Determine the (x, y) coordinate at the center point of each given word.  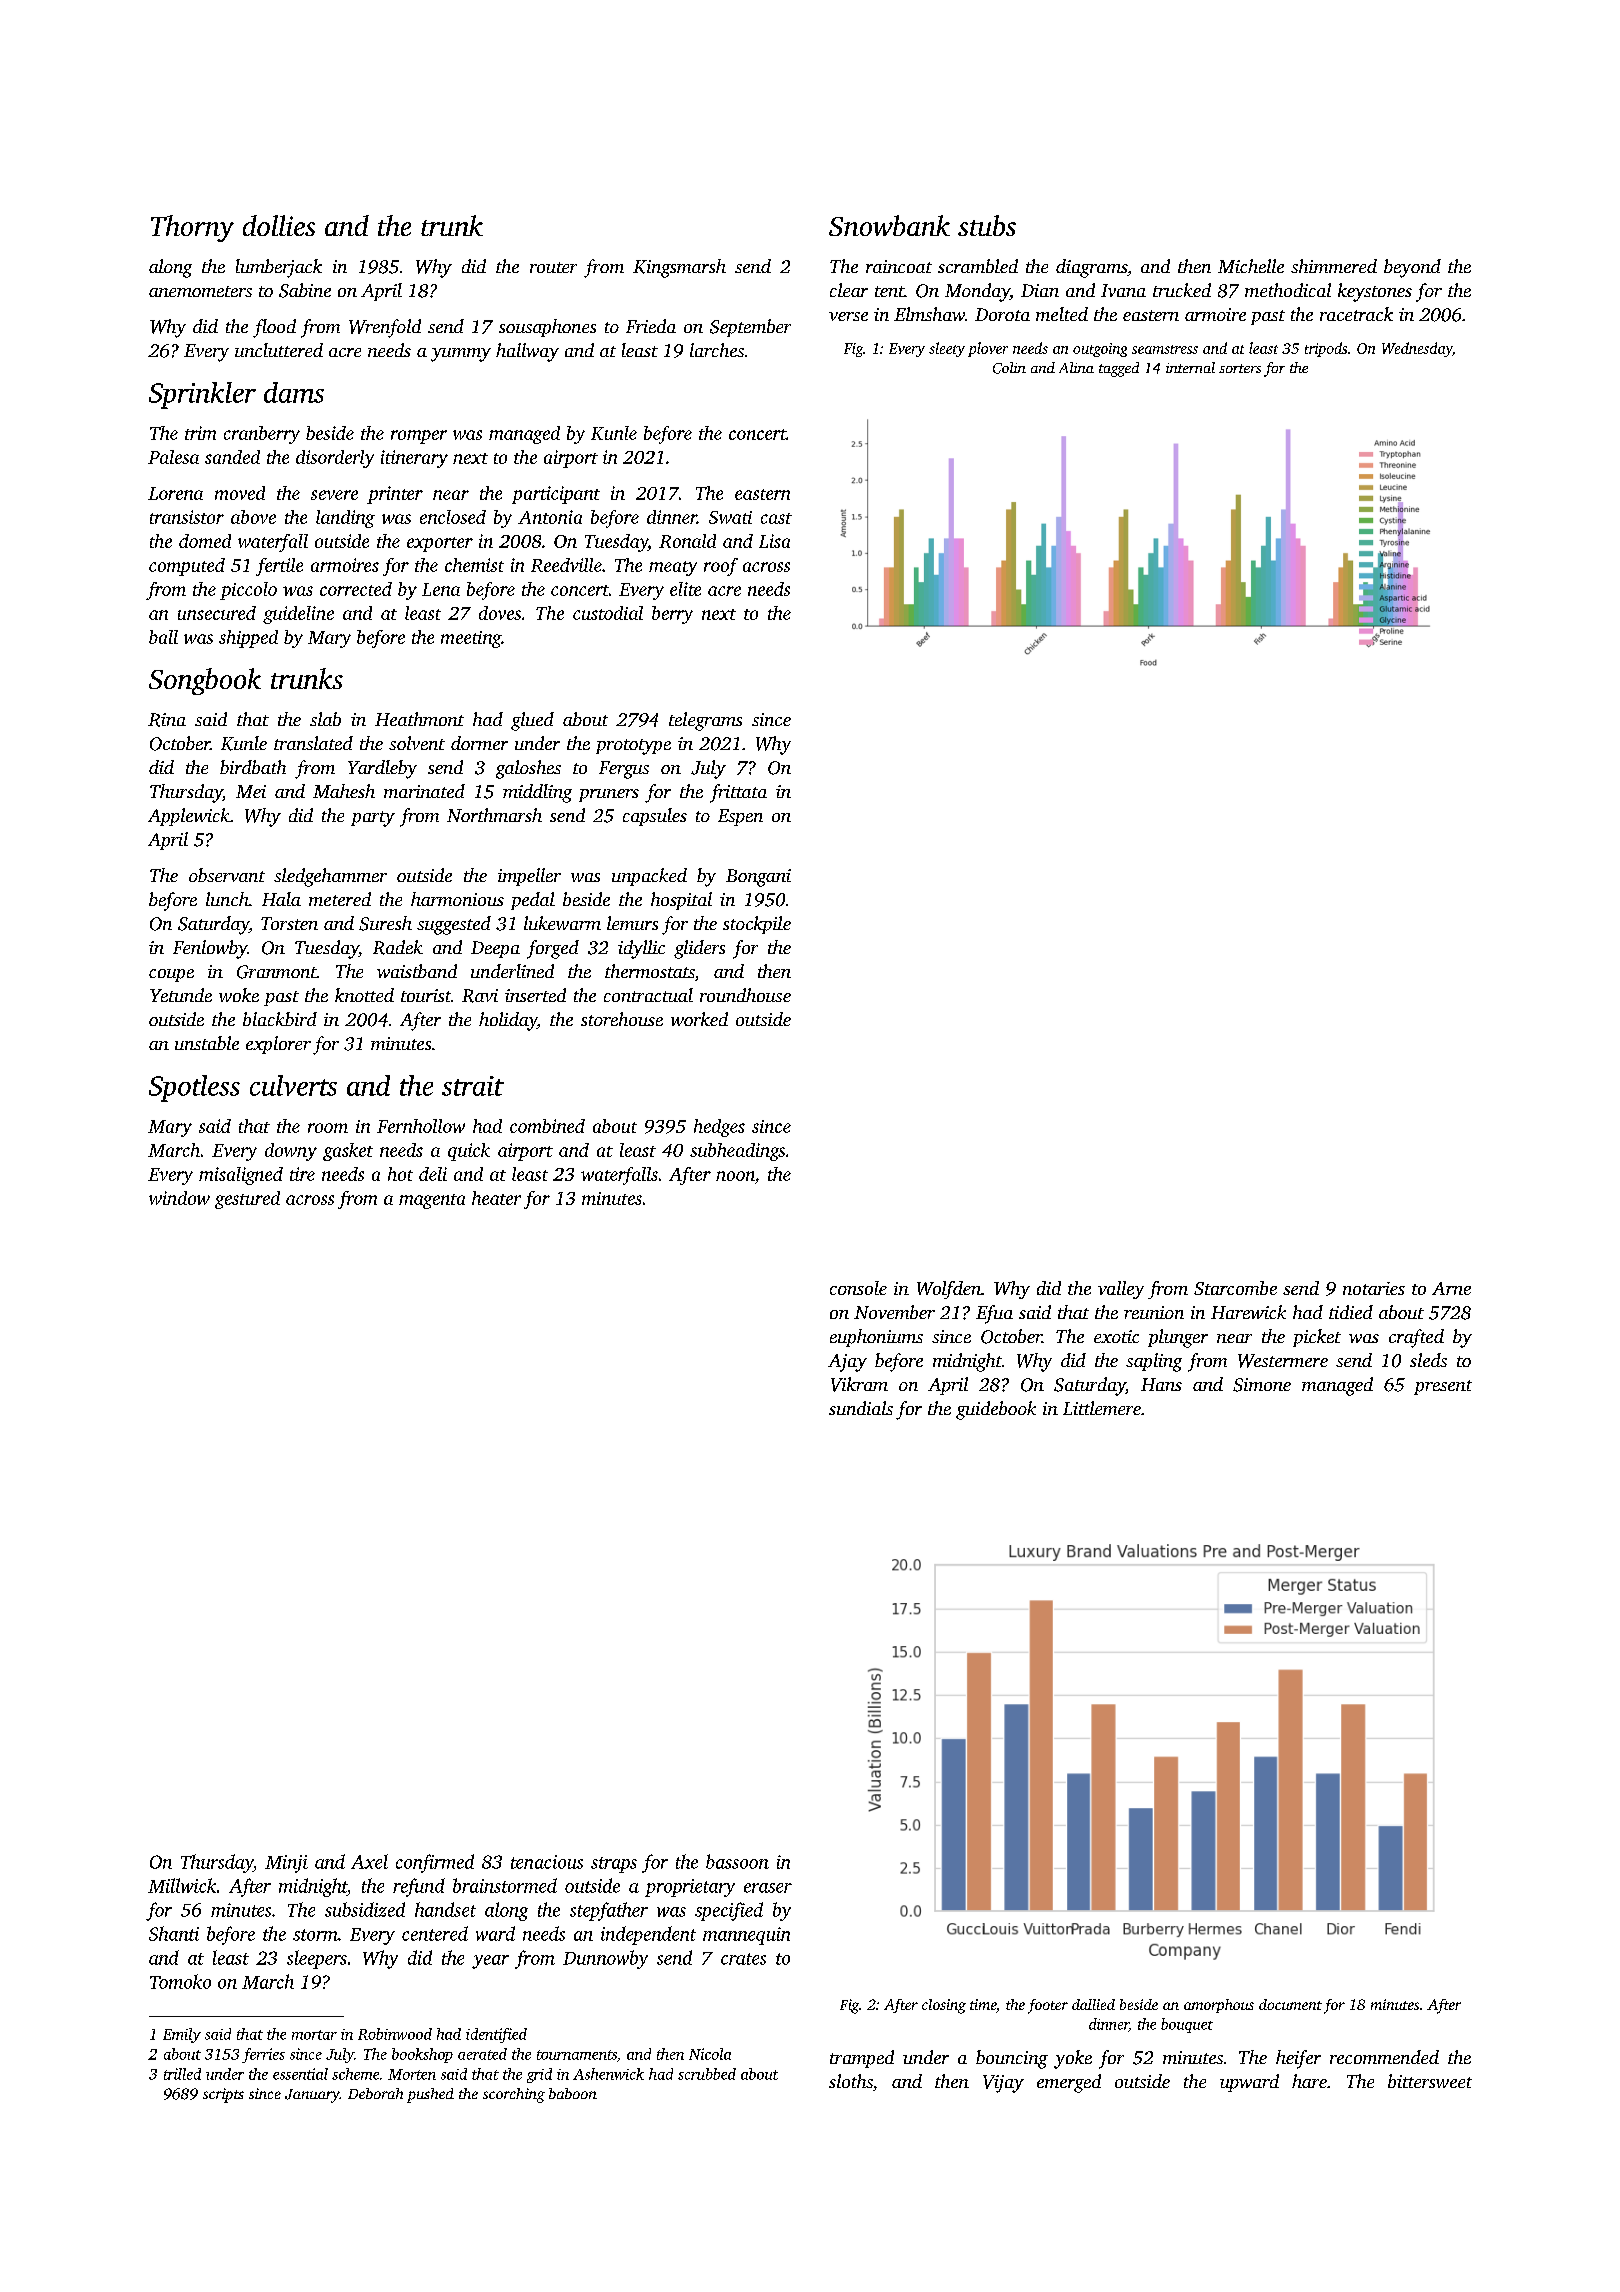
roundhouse (745, 995)
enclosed (453, 517)
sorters (1240, 368)
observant (227, 875)
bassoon (737, 1861)
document (1290, 2004)
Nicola (710, 2054)
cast (776, 518)
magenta (432, 1201)
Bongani (758, 878)
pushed (430, 2095)
